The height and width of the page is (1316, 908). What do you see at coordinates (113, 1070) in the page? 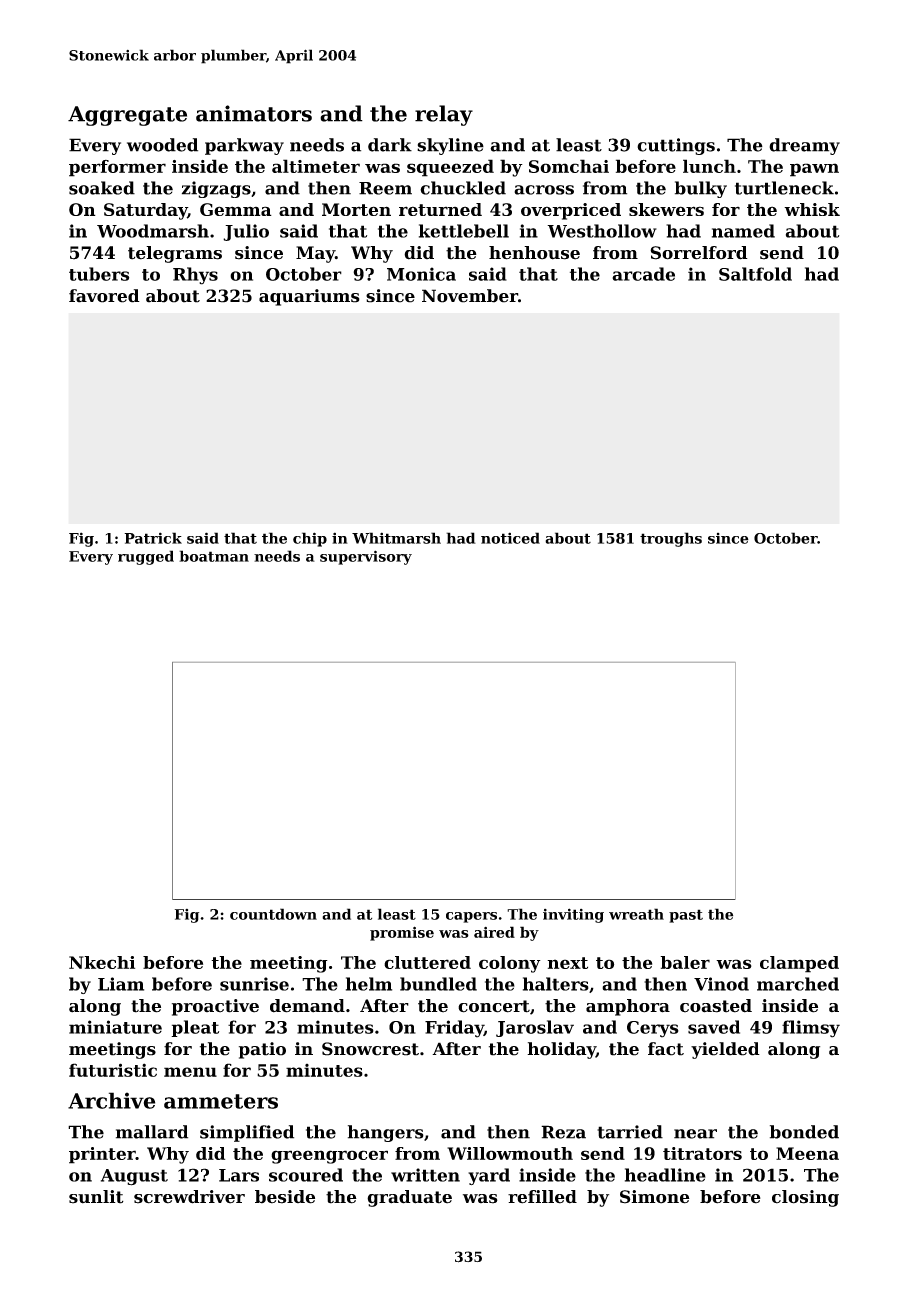
I see `futuristic` at bounding box center [113, 1070].
